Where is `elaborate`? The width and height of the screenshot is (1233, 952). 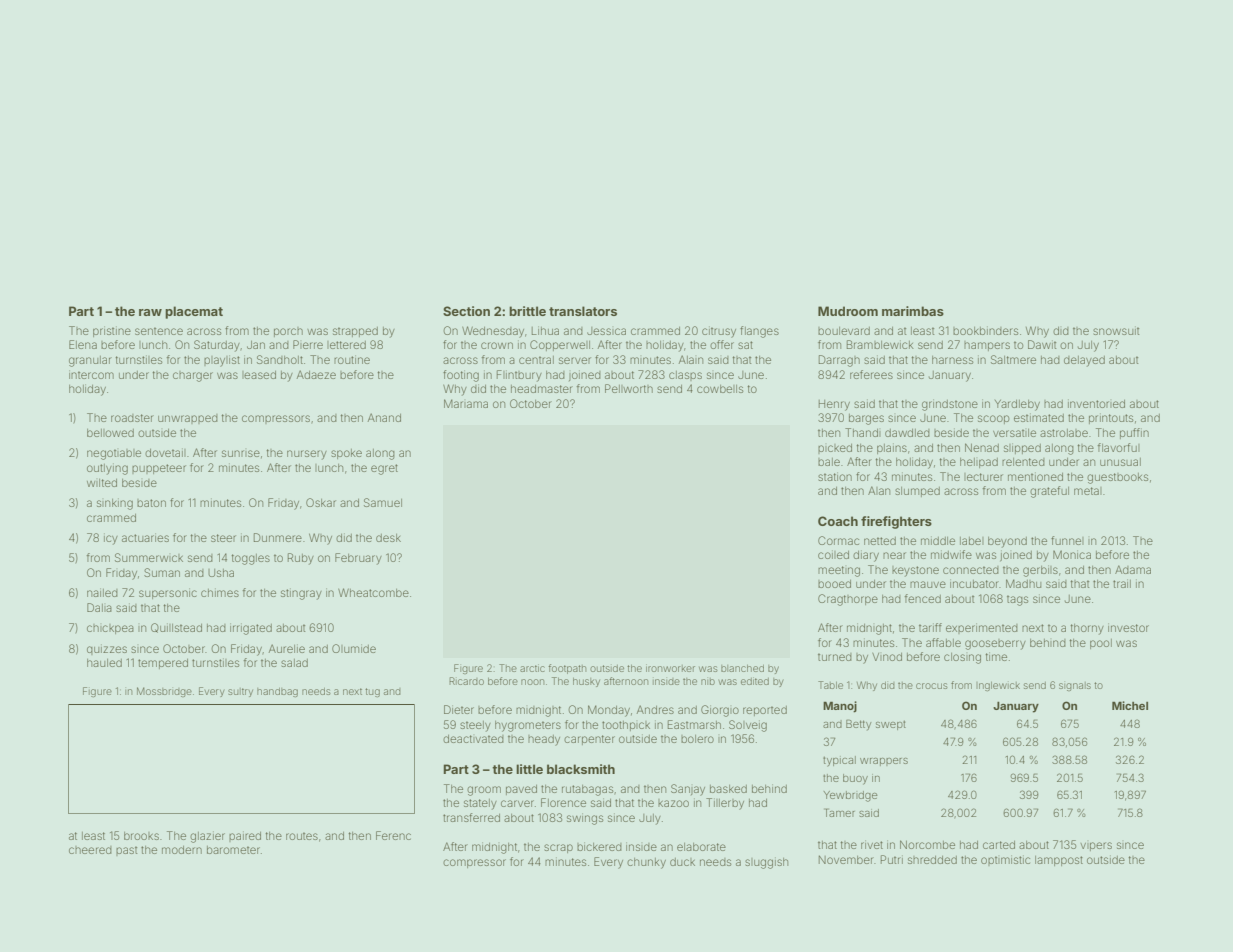 elaborate is located at coordinates (701, 847).
